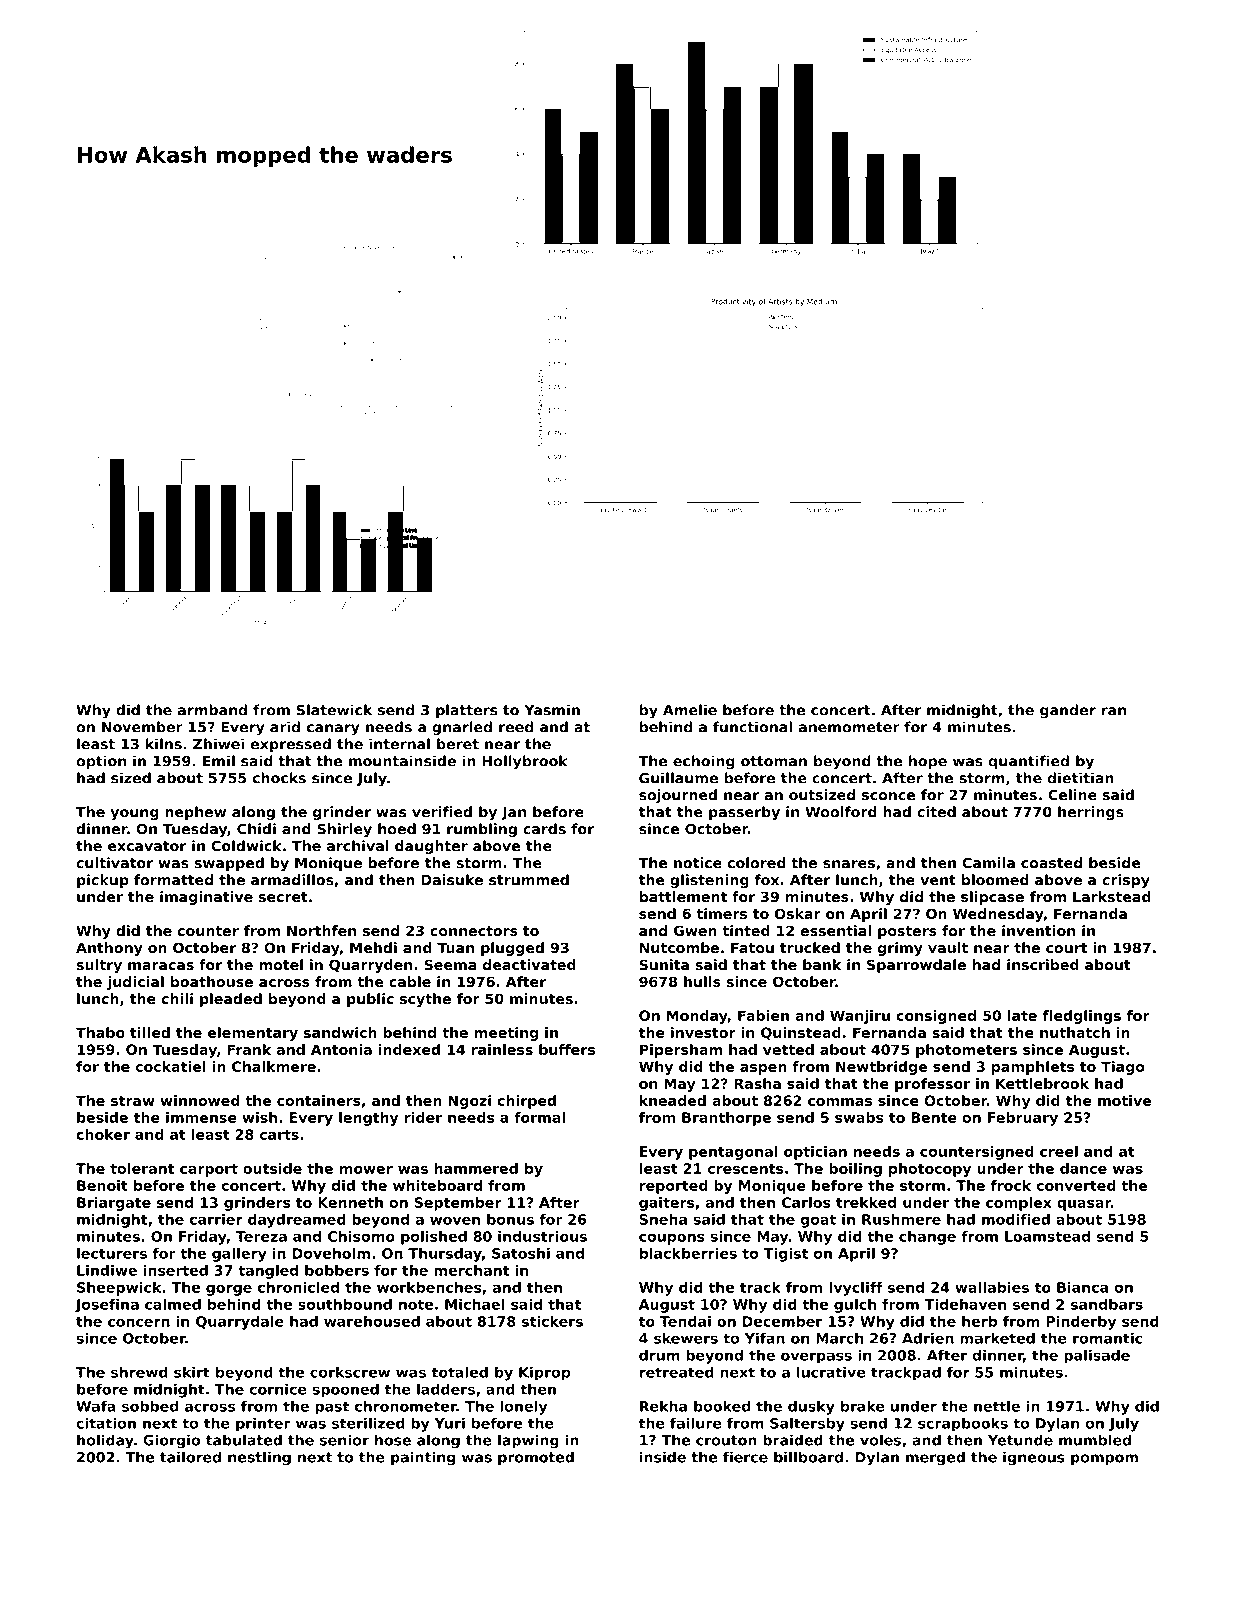 The image size is (1237, 1601). Describe the element at coordinates (763, 1015) in the screenshot. I see `Fabien` at that location.
